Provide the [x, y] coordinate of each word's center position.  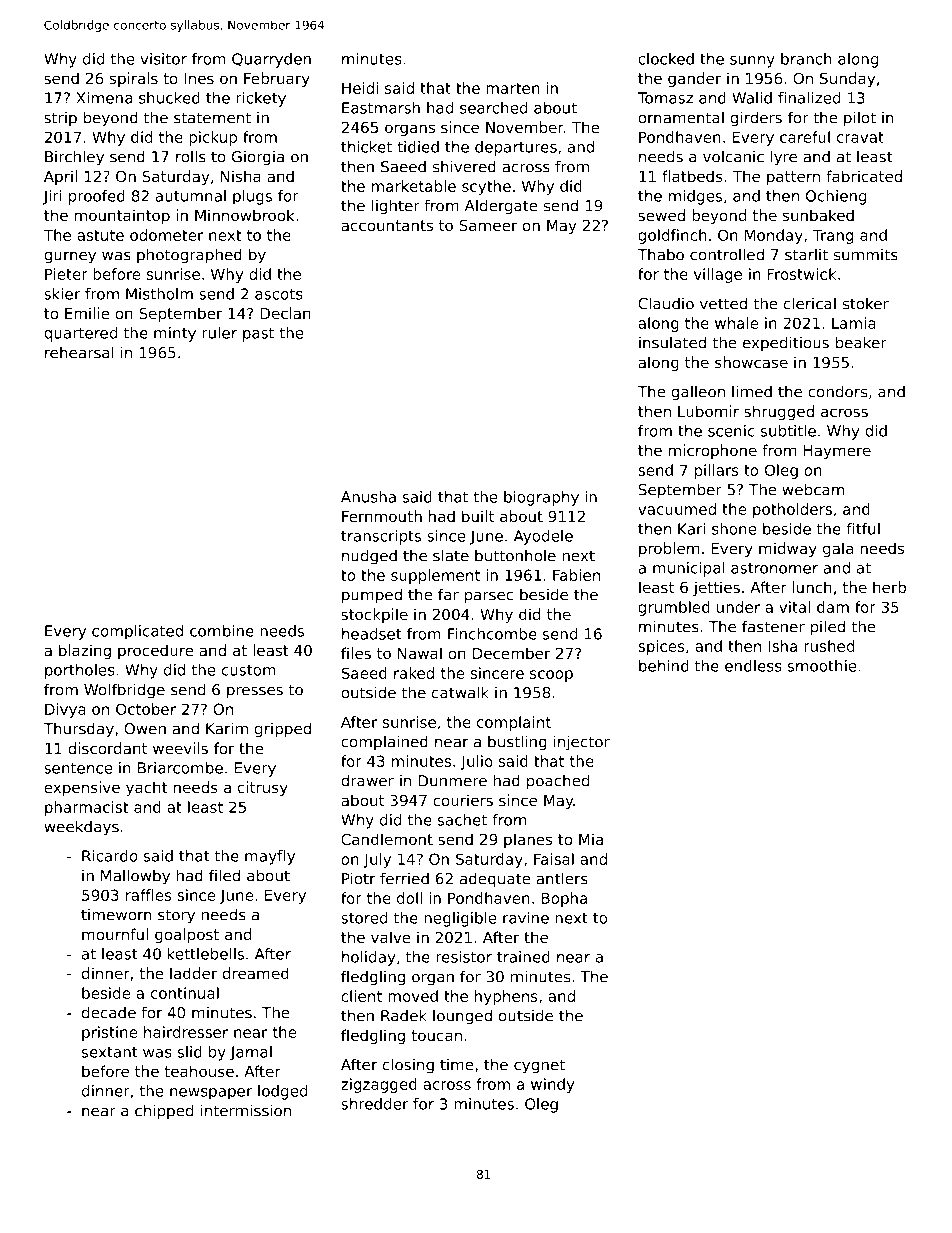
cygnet [539, 1066]
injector [582, 743]
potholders [792, 510]
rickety [261, 99]
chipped [164, 1112]
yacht [147, 788]
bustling [517, 743]
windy [552, 1085]
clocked [666, 59]
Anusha [368, 497]
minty [175, 334]
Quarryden [271, 60]
